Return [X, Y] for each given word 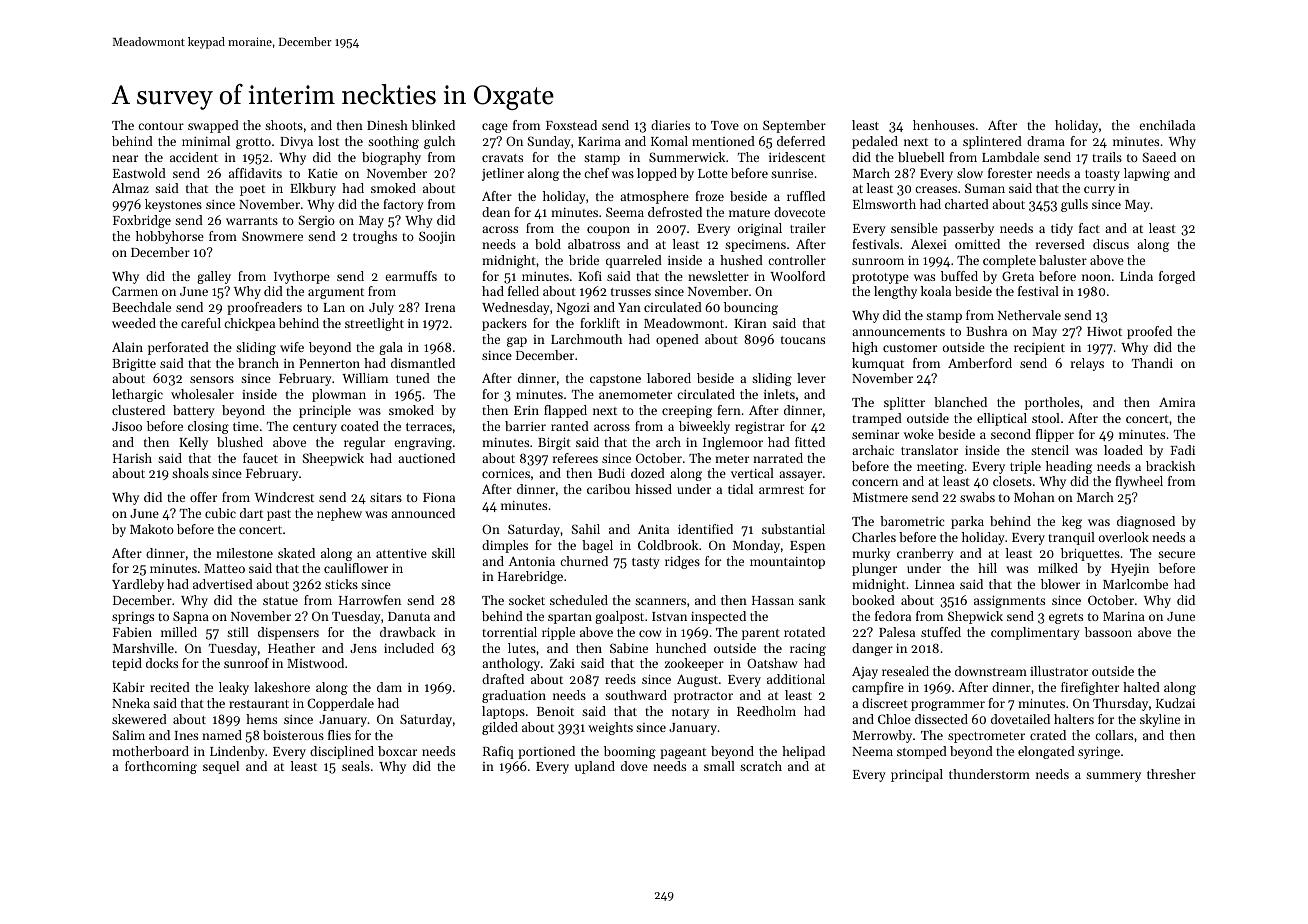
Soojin [437, 237]
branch [258, 363]
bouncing [751, 308]
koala [936, 291]
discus [1111, 244]
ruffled [806, 196]
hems [261, 719]
